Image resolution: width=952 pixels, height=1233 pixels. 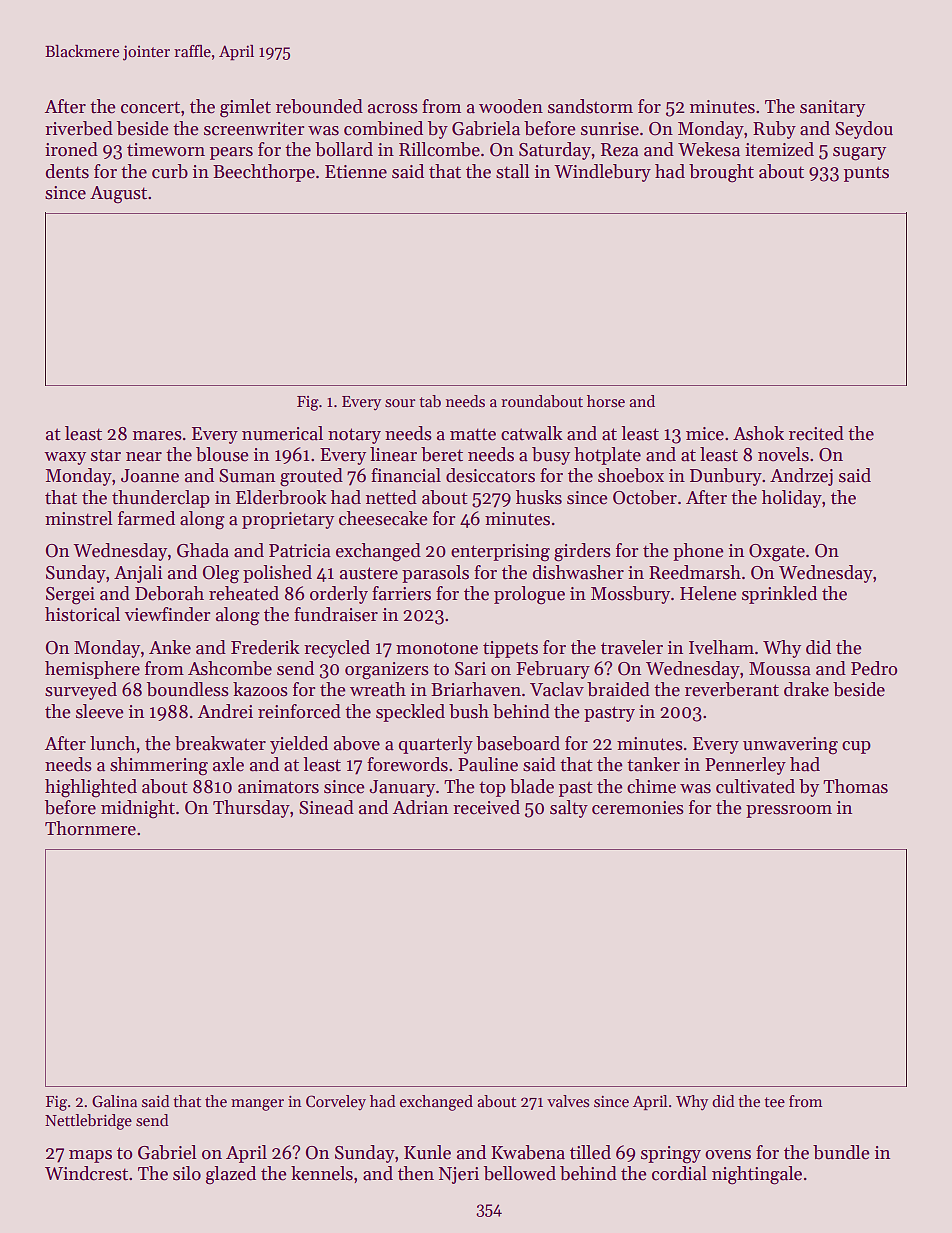 I want to click on sandstorm, so click(x=590, y=106).
